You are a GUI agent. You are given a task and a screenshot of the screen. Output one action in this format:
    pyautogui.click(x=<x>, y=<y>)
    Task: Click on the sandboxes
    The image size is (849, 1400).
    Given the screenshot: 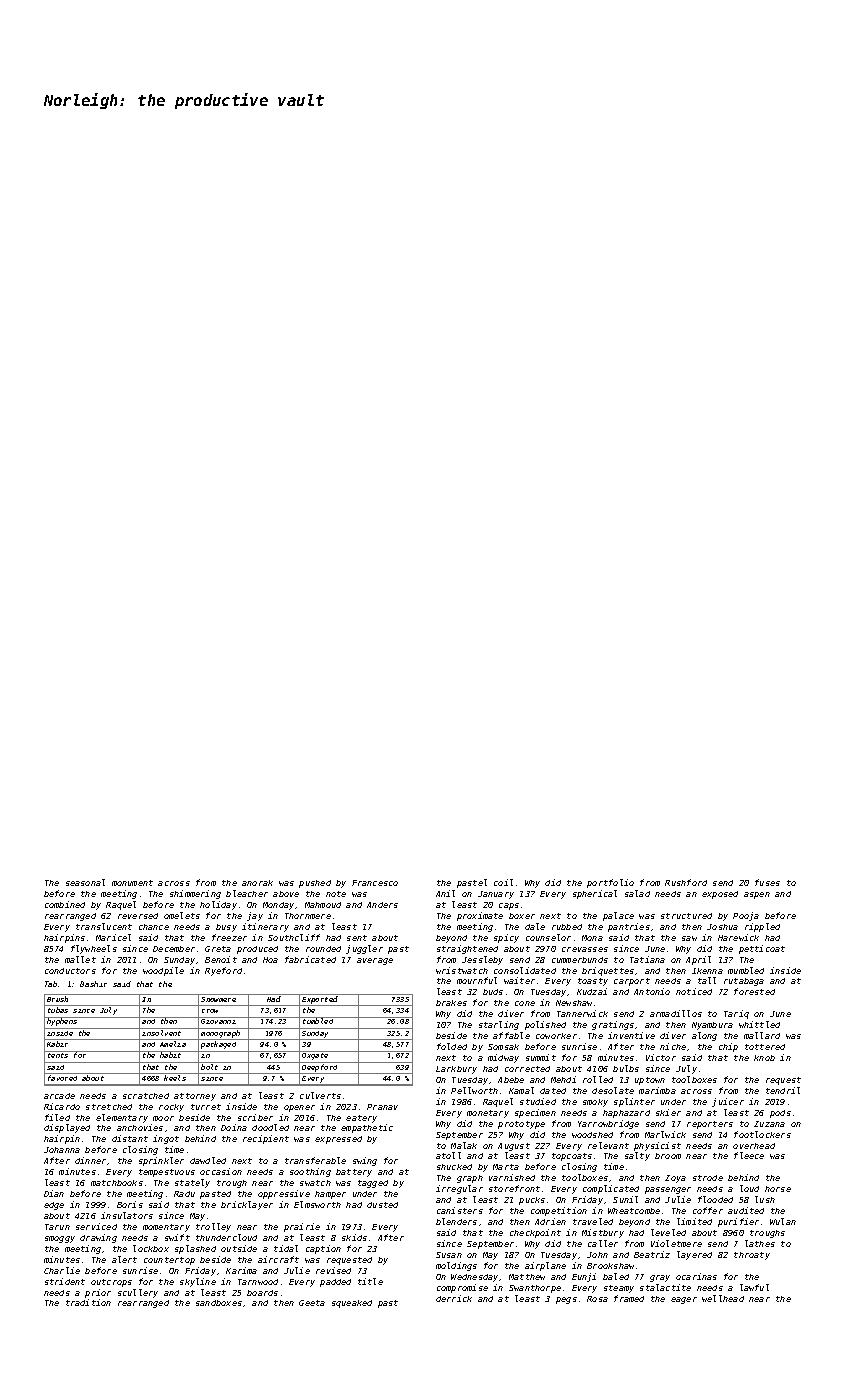 What is the action you would take?
    pyautogui.click(x=219, y=1303)
